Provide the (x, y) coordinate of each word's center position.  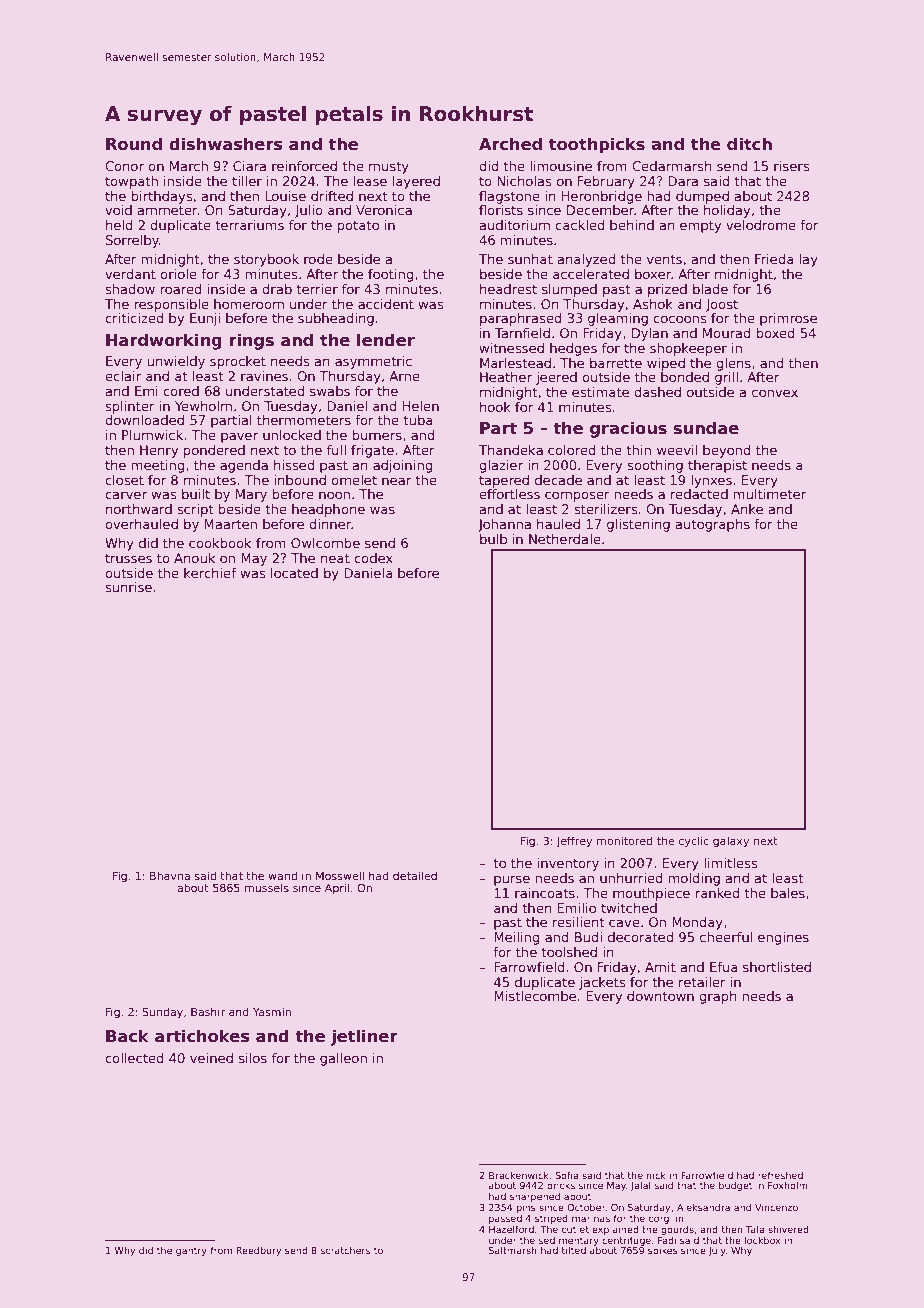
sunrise (128, 587)
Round (134, 143)
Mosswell (340, 875)
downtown (660, 996)
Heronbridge (602, 197)
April (337, 888)
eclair (123, 376)
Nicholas (524, 181)
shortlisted (777, 967)
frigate (372, 451)
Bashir (208, 1011)
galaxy (731, 842)
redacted (699, 494)
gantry (191, 1251)
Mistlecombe (535, 996)
